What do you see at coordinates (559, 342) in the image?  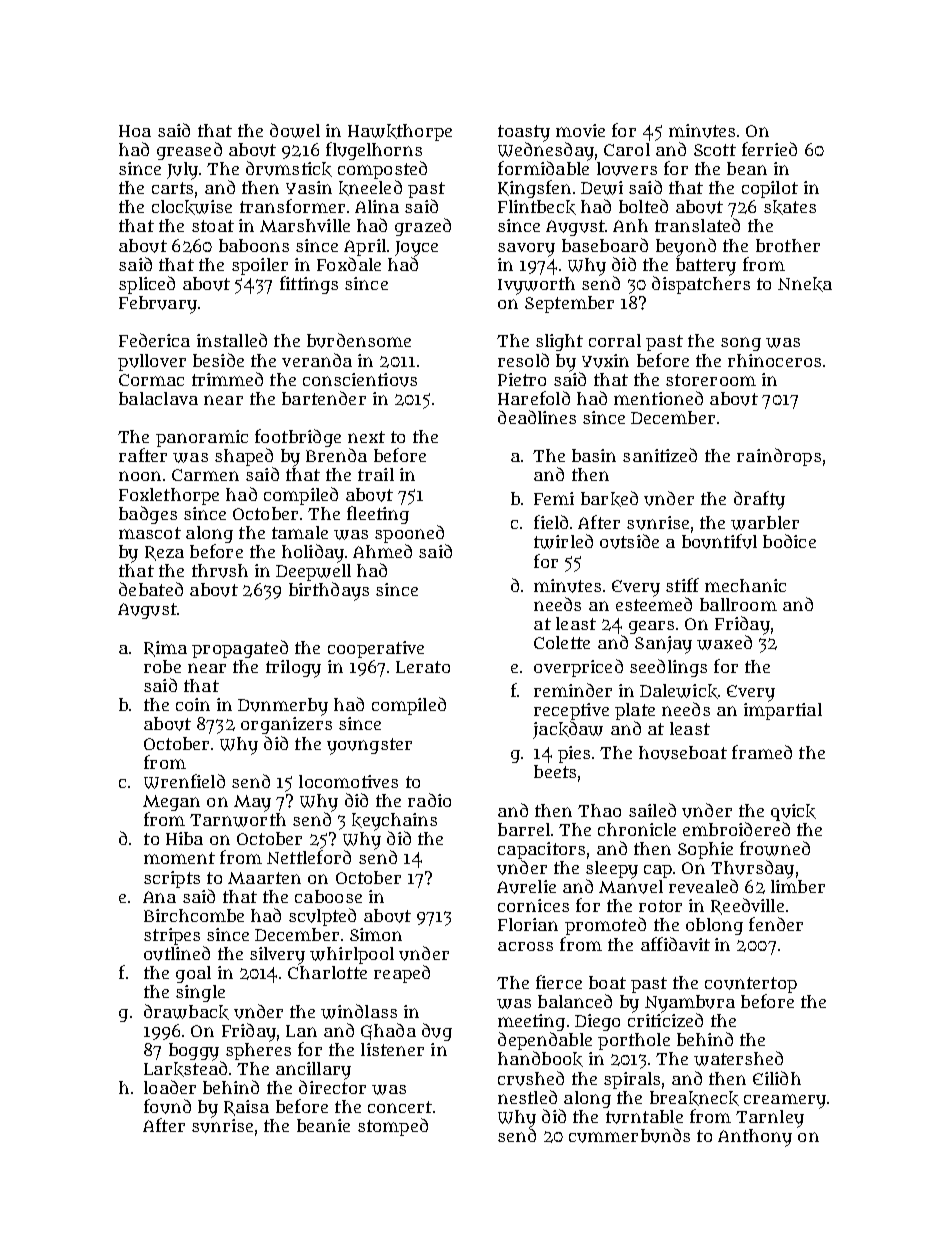 I see `slight` at bounding box center [559, 342].
